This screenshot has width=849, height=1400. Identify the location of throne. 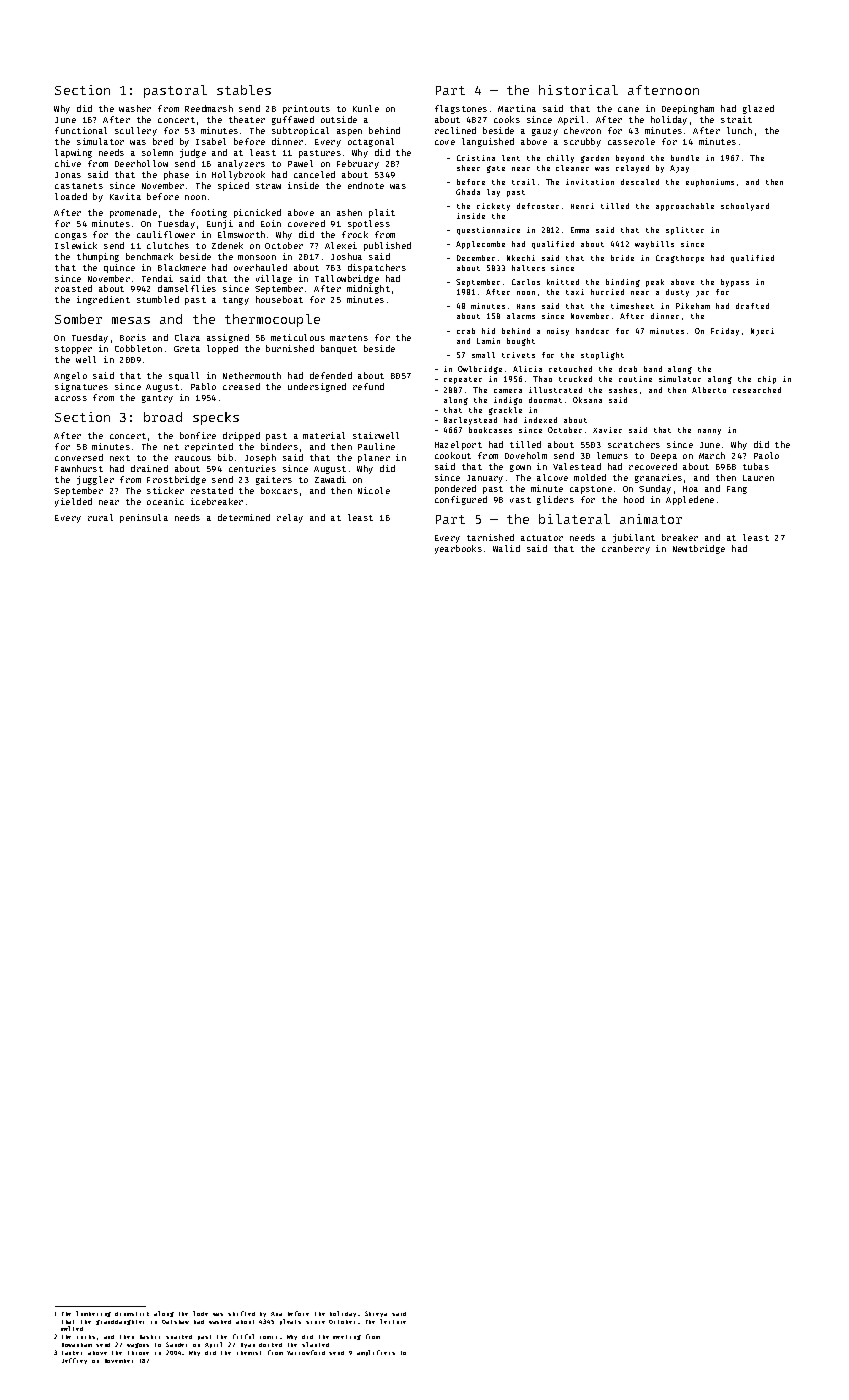
(138, 1353).
